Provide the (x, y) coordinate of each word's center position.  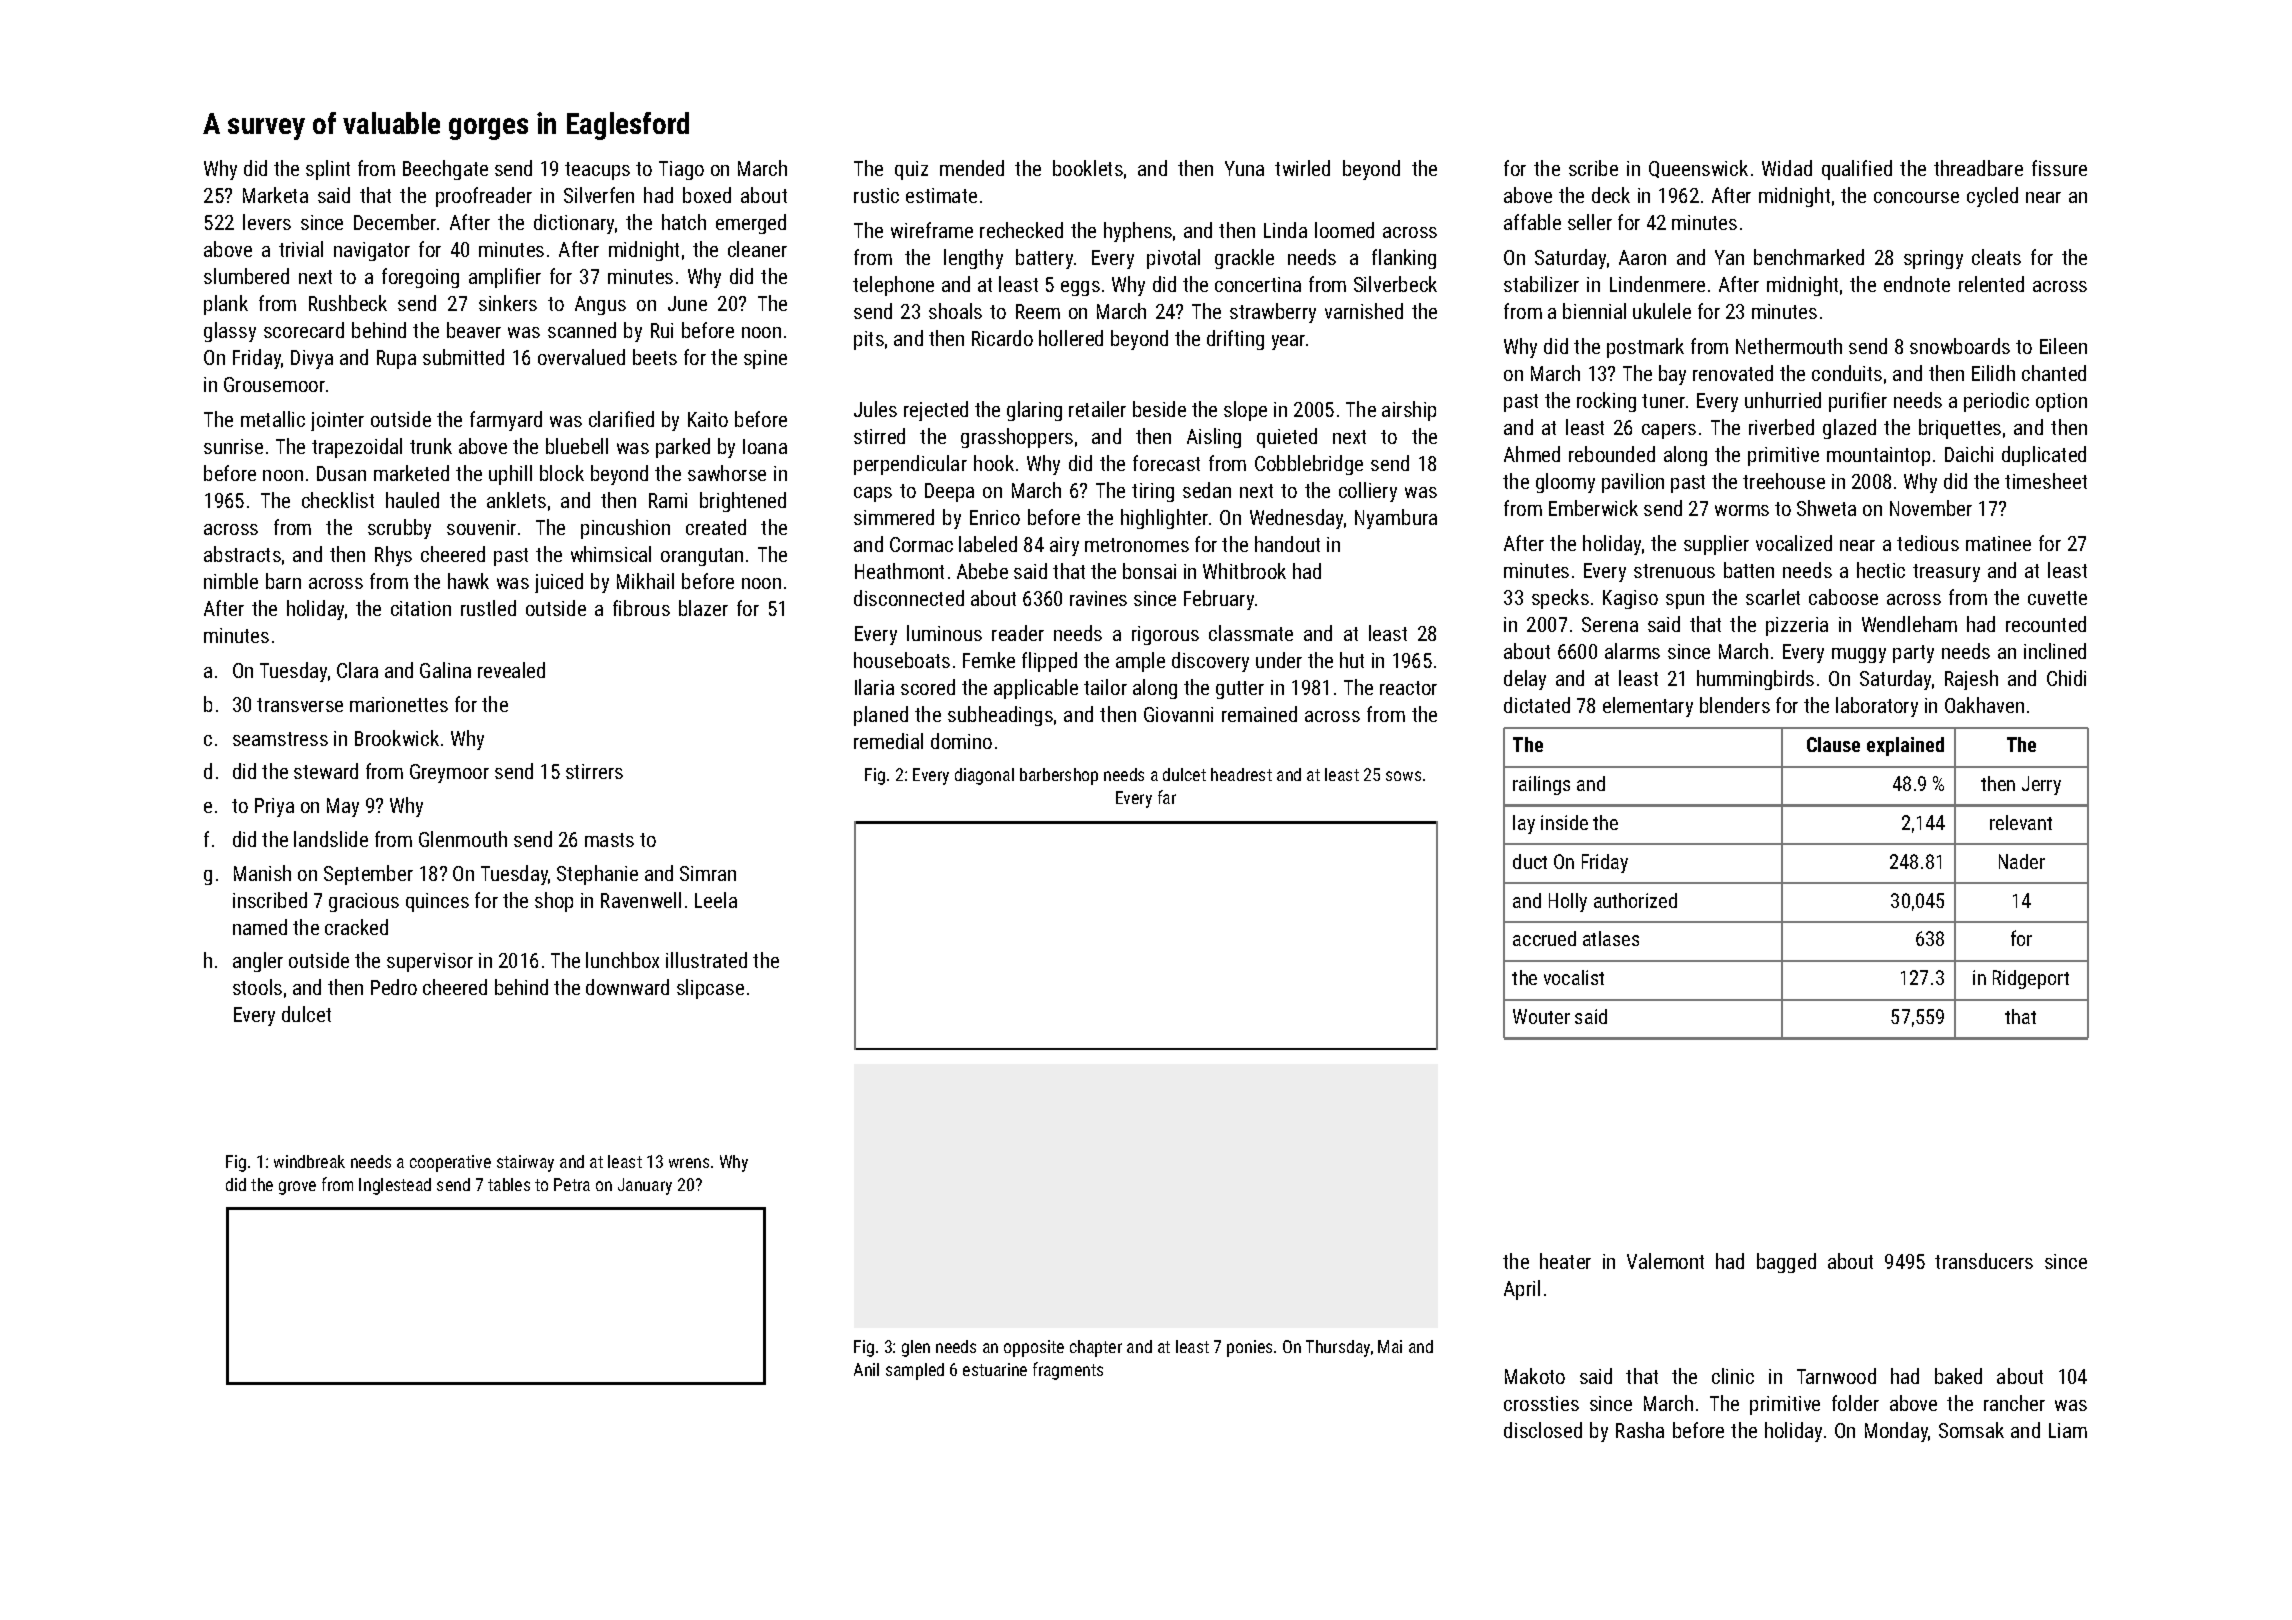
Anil (866, 1369)
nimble (231, 581)
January (645, 1186)
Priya (274, 807)
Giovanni (1178, 714)
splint (328, 170)
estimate (941, 195)
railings (1541, 785)
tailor (1105, 687)
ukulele (1662, 311)
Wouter (1541, 1016)
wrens (689, 1163)
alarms (1632, 651)
